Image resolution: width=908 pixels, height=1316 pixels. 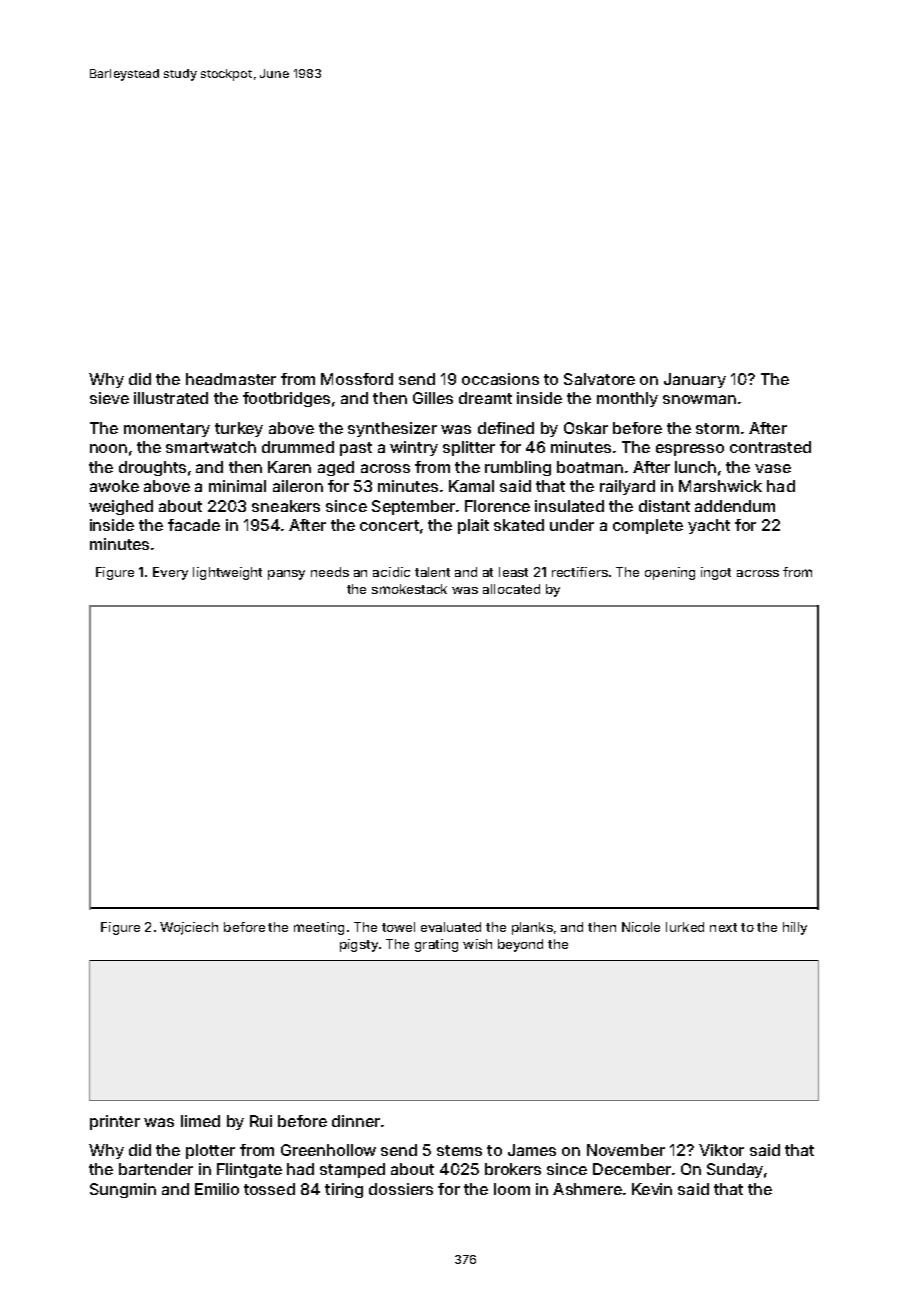 What do you see at coordinates (735, 506) in the screenshot?
I see `addendum` at bounding box center [735, 506].
